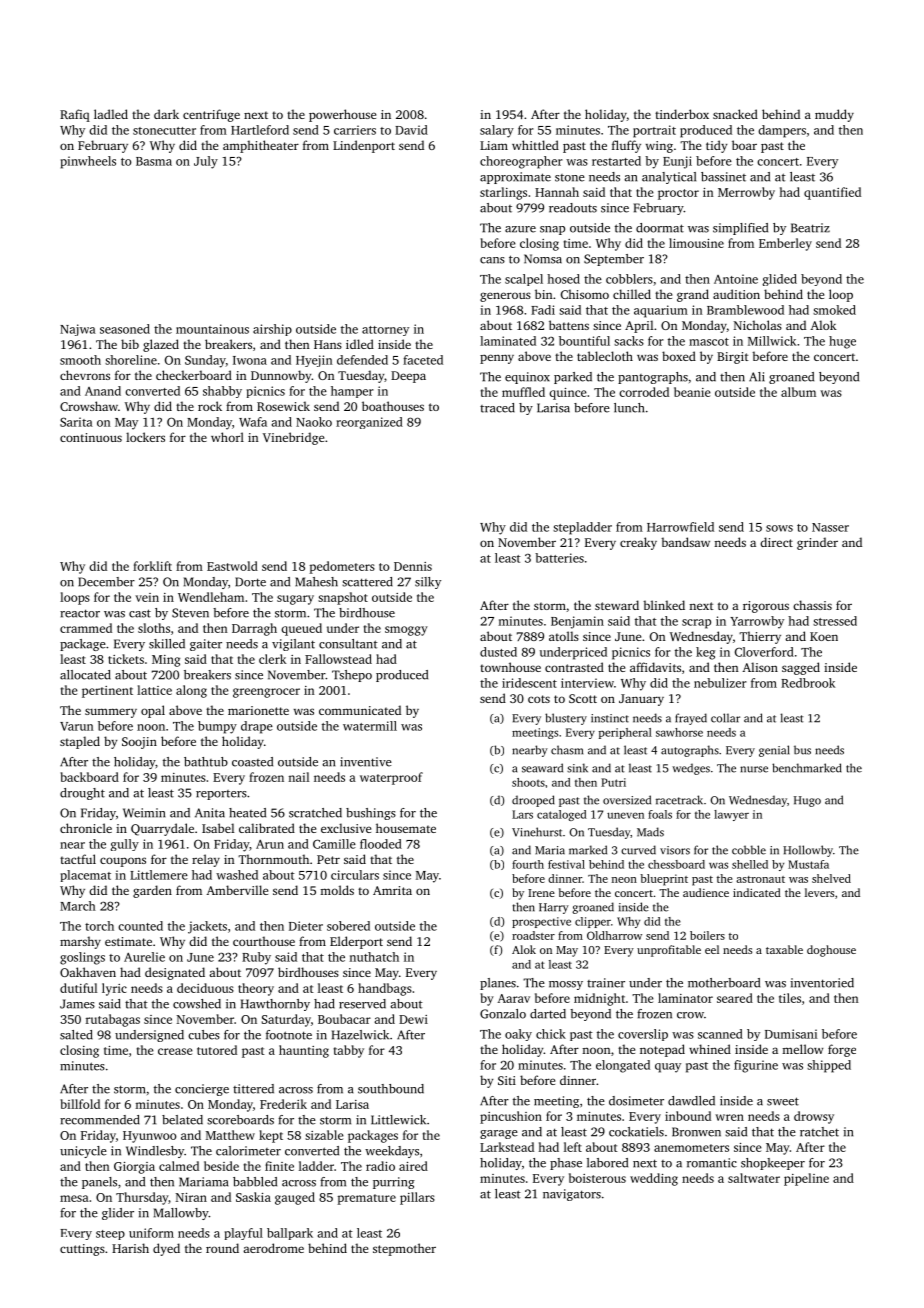 Image resolution: width=924 pixels, height=1308 pixels. Describe the element at coordinates (211, 115) in the image. I see `centrifuge` at that location.
